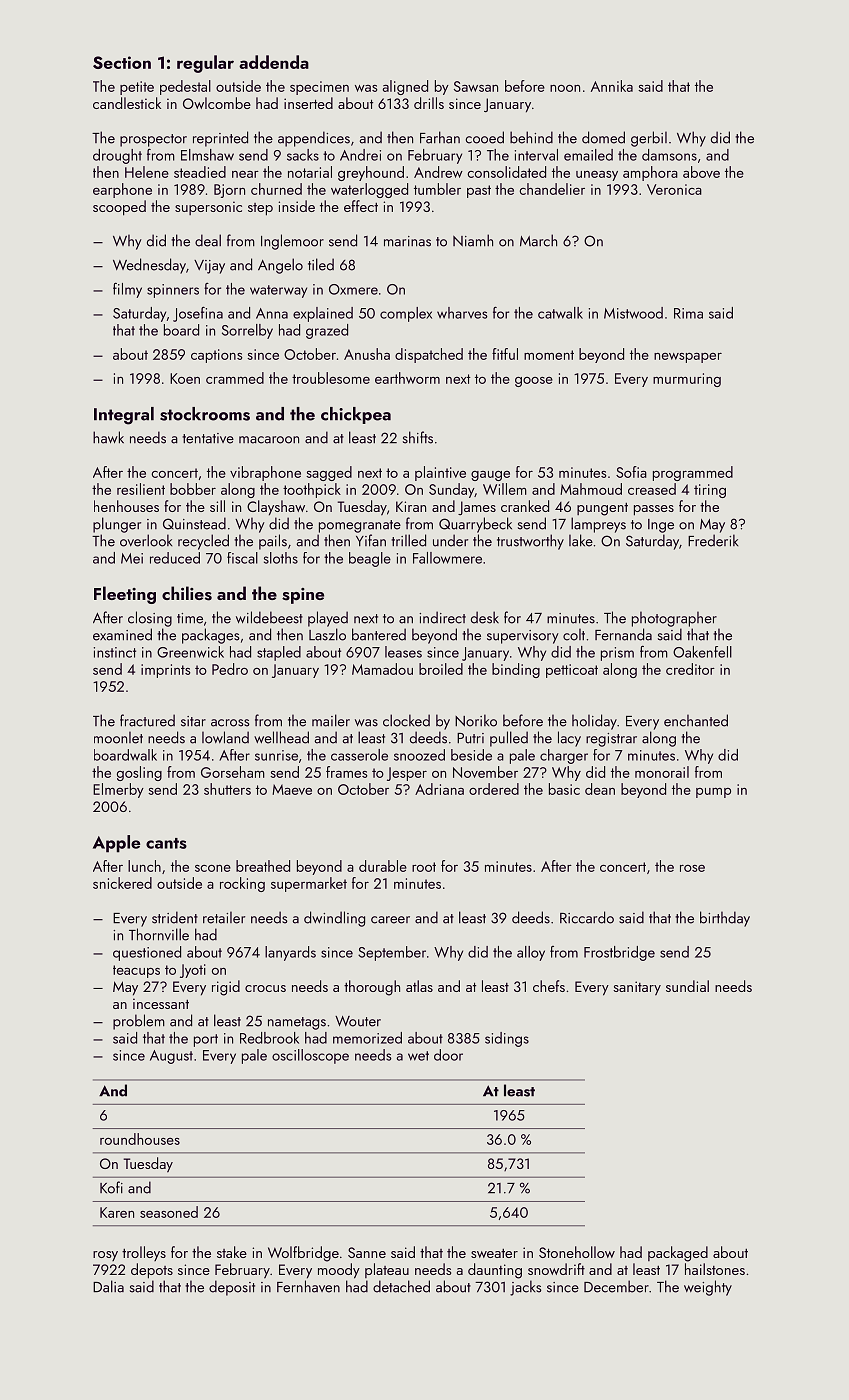 This screenshot has height=1400, width=849. Describe the element at coordinates (565, 88) in the screenshot. I see `noon` at that location.
